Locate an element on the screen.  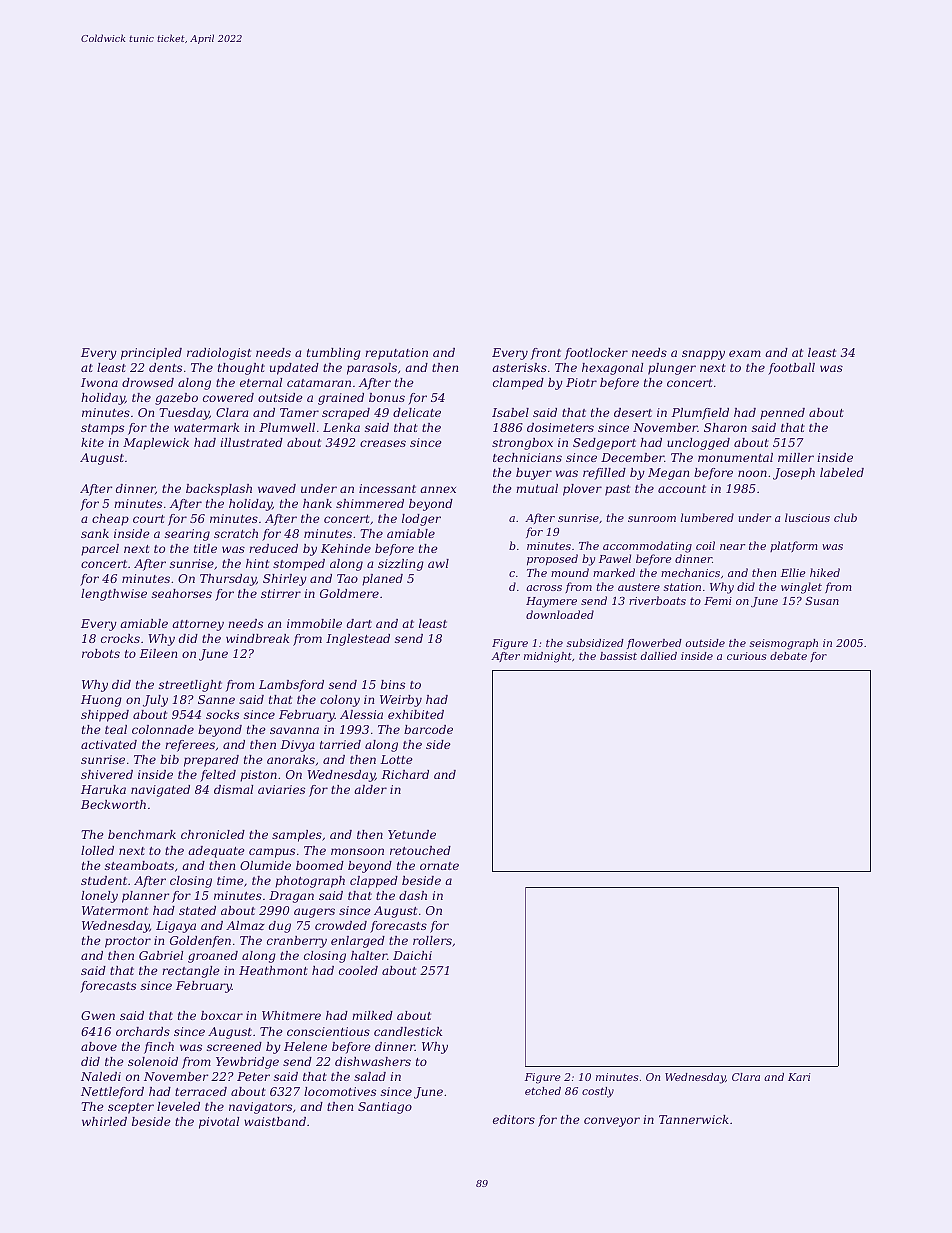
exam is located at coordinates (745, 353).
